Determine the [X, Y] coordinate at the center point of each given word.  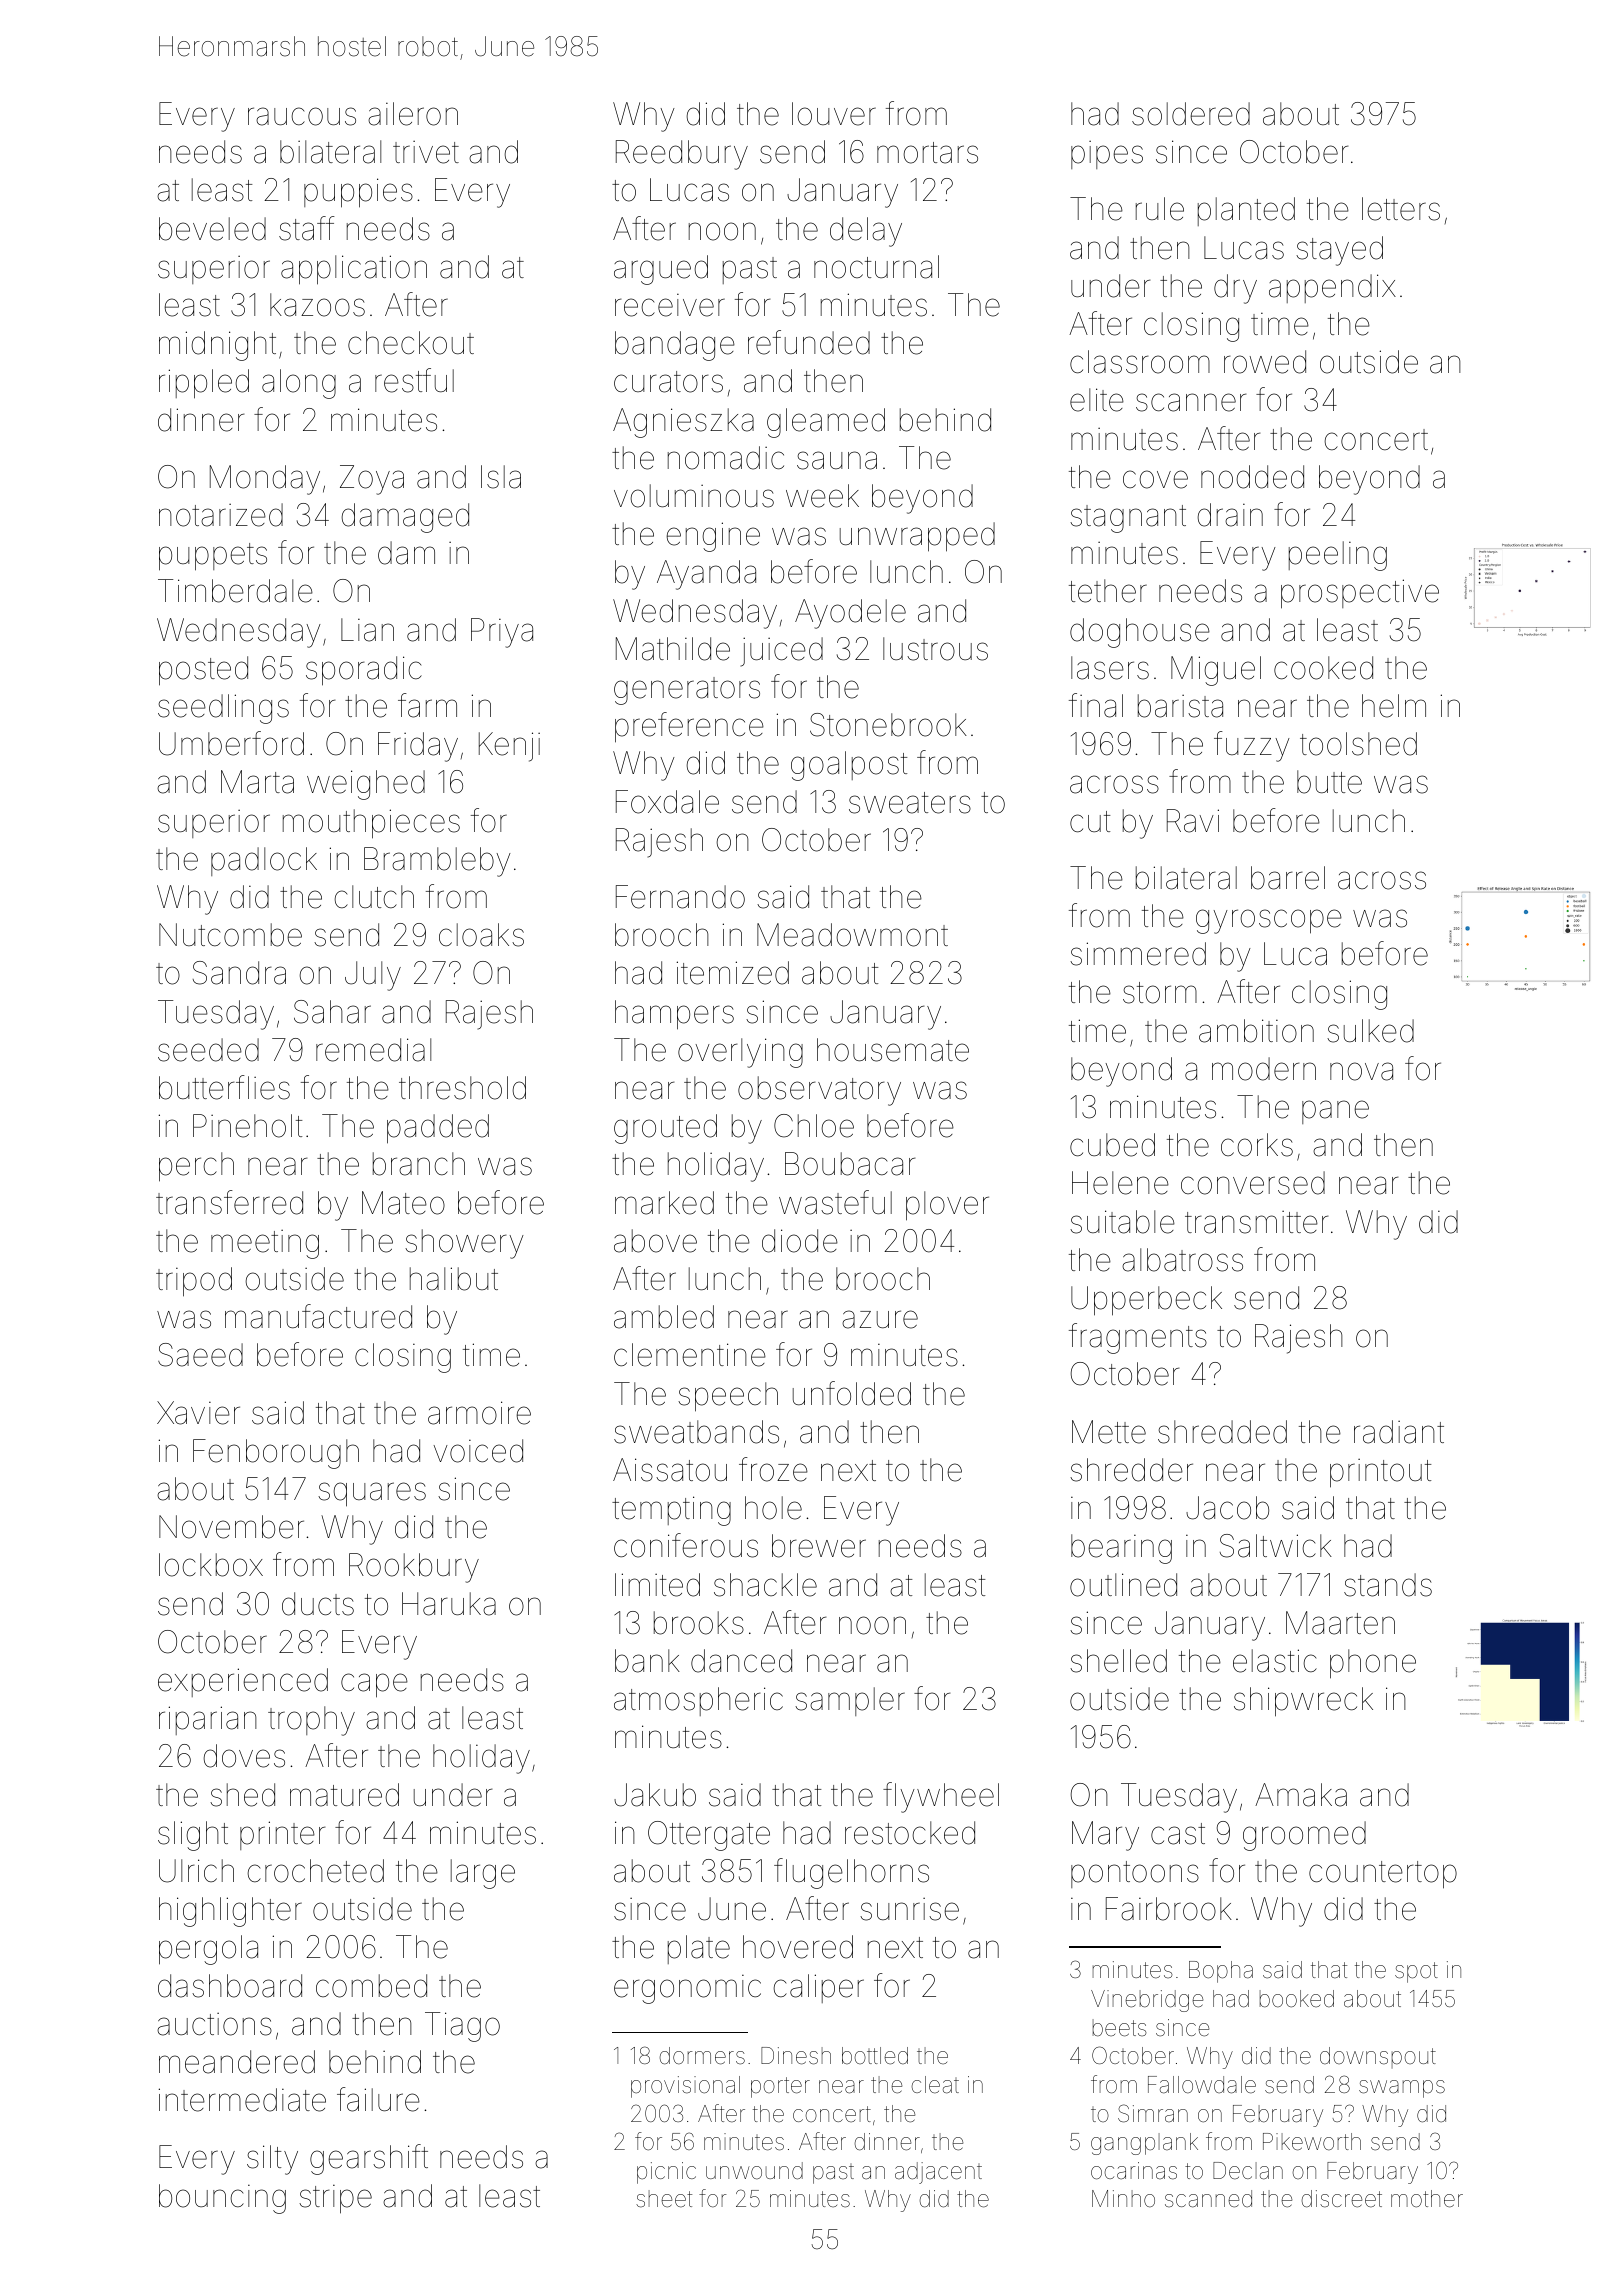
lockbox [211, 1565]
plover [947, 1206]
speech [728, 1397]
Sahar [332, 1012]
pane [1335, 1112]
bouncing [222, 2199]
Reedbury [682, 155]
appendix [1332, 288]
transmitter [1256, 1222]
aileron [413, 114]
